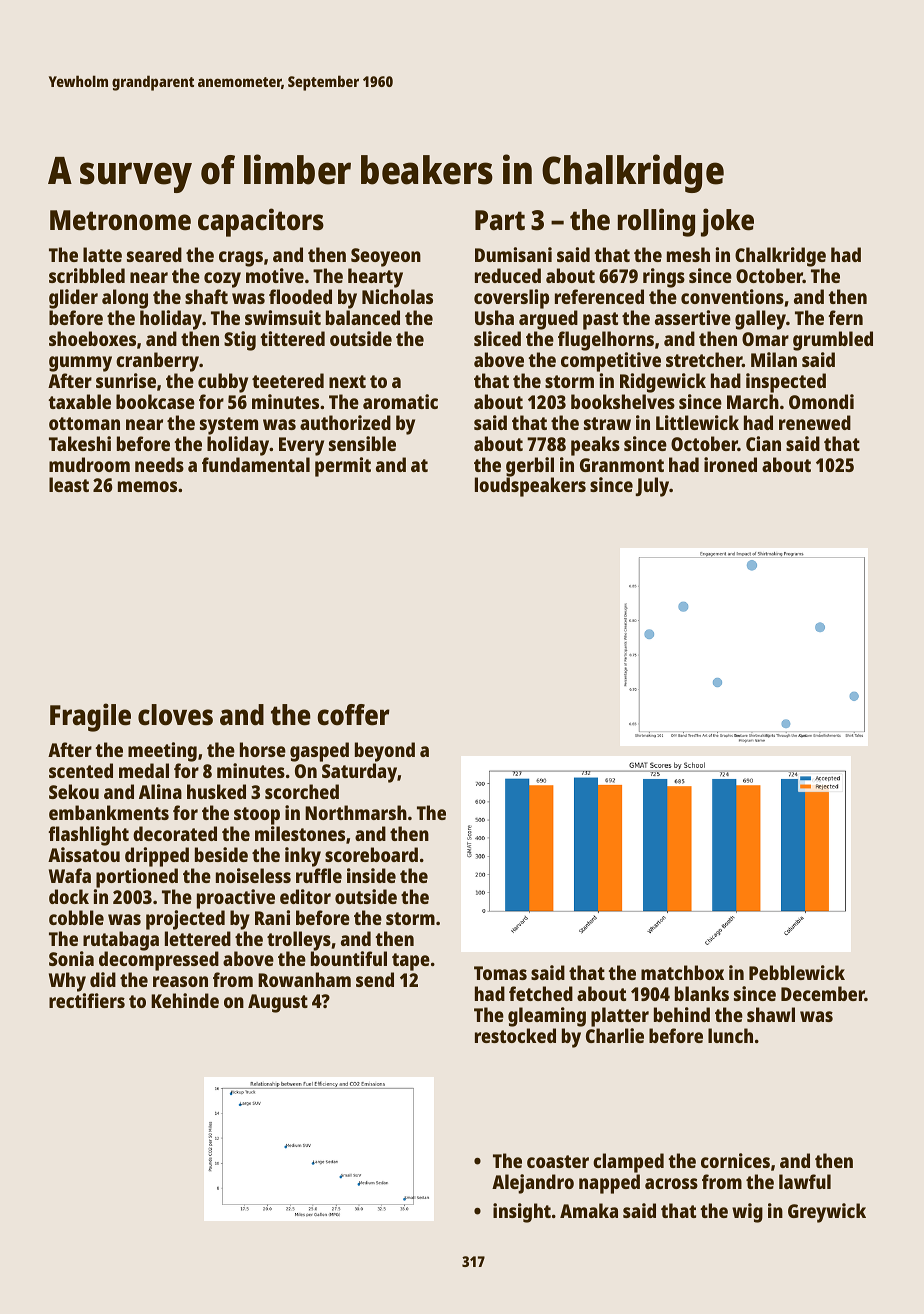  I want to click on Seoyeon, so click(386, 257).
